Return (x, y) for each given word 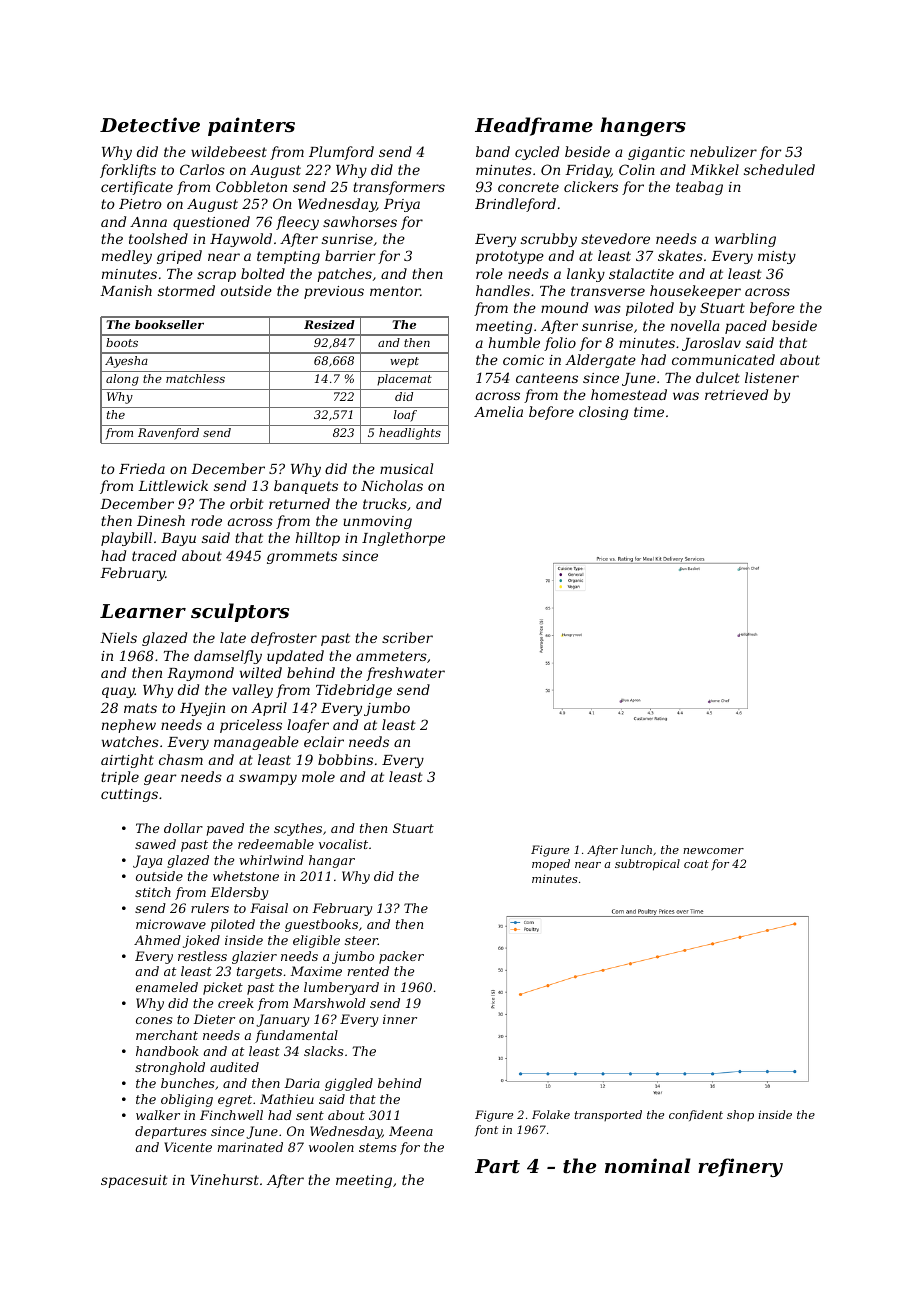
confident (696, 1115)
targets (259, 973)
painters (251, 126)
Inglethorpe (403, 539)
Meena (411, 1131)
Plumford (341, 153)
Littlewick (173, 485)
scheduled (779, 169)
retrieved (736, 394)
